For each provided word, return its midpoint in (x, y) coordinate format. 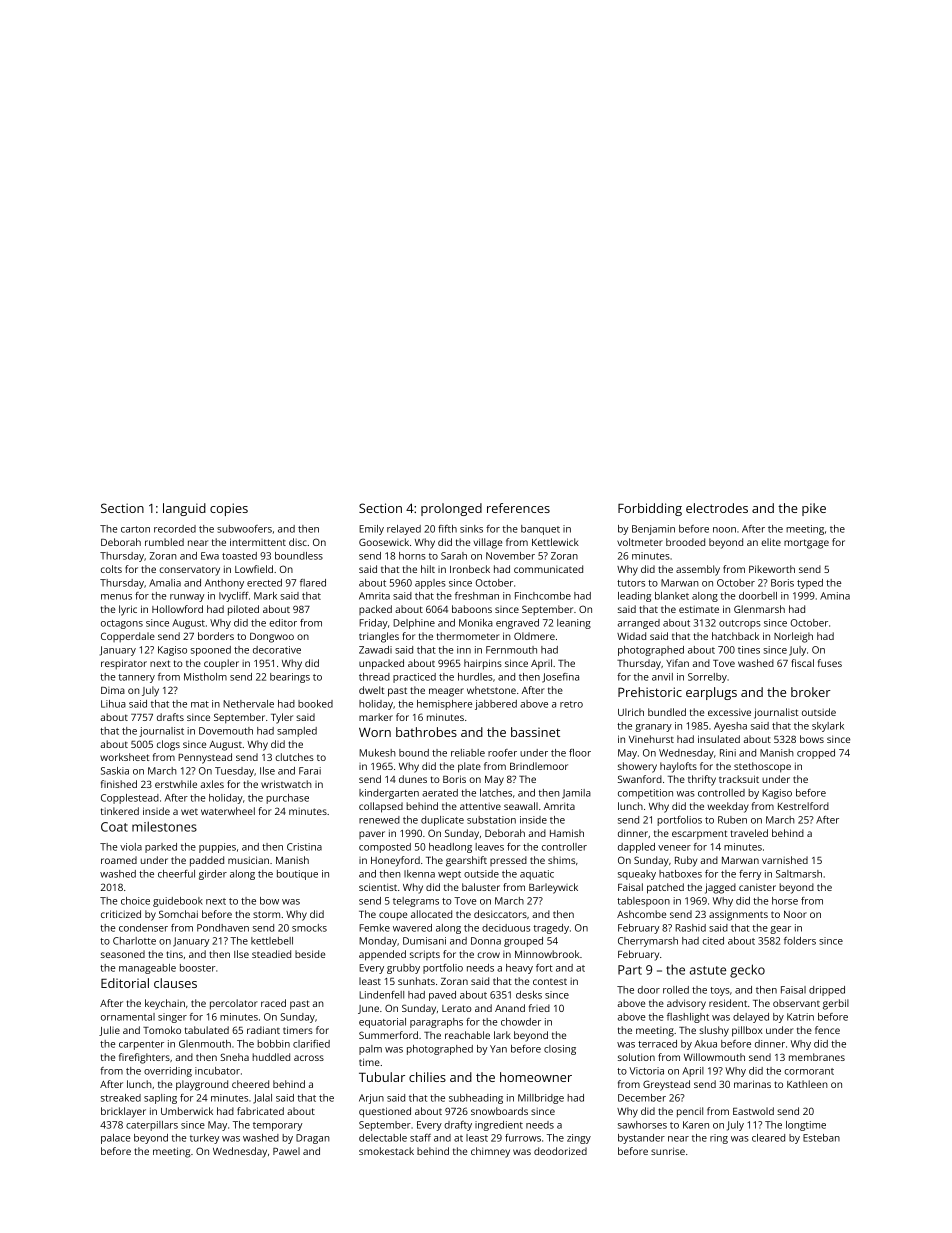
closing (560, 1050)
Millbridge (541, 1099)
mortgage (806, 544)
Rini (728, 753)
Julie (109, 1031)
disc (298, 542)
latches (496, 793)
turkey (204, 1139)
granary (653, 728)
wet (189, 812)
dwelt (371, 690)
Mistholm (205, 677)
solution (636, 1057)
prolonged (451, 509)
